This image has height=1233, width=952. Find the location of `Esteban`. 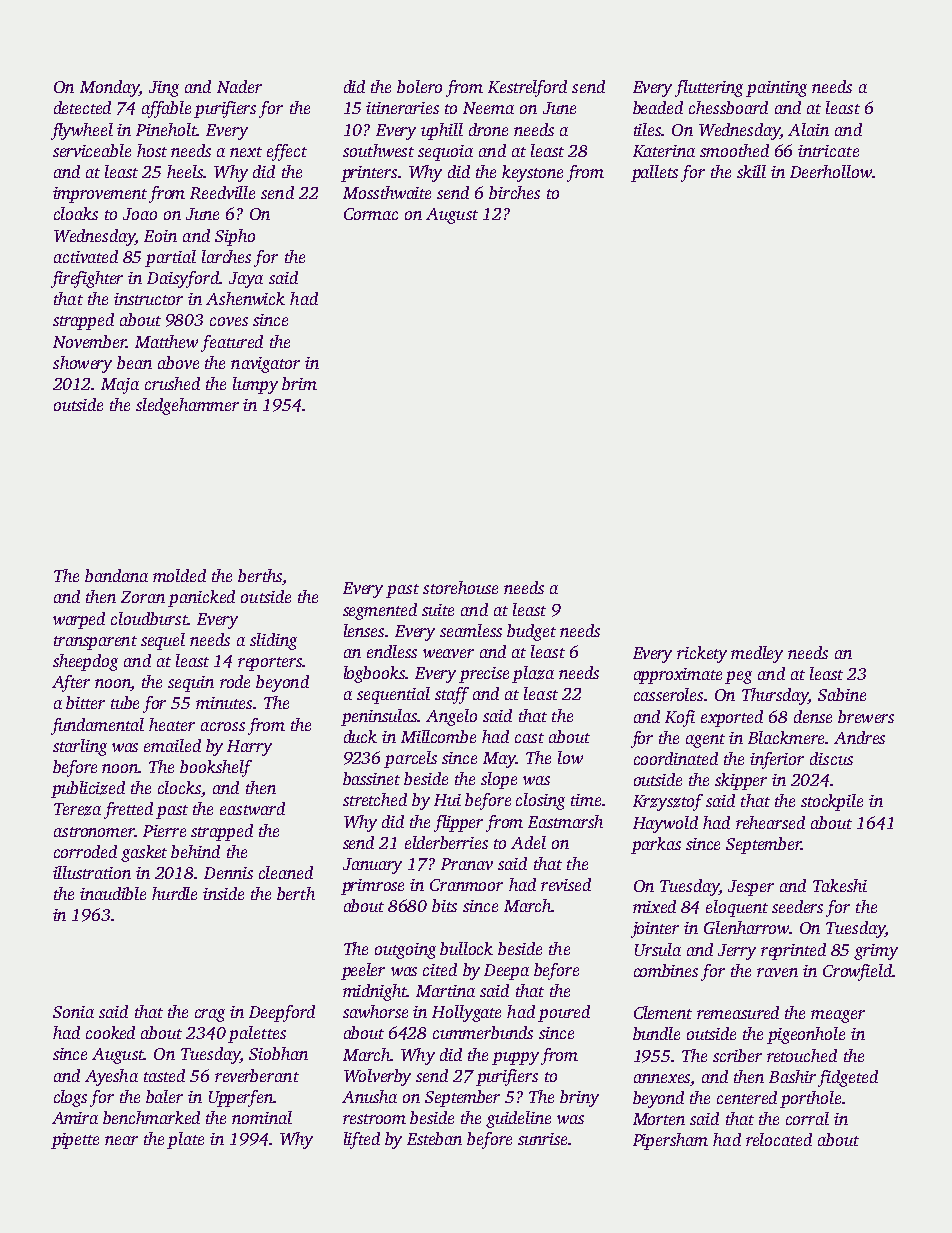

Esteban is located at coordinates (434, 1138).
